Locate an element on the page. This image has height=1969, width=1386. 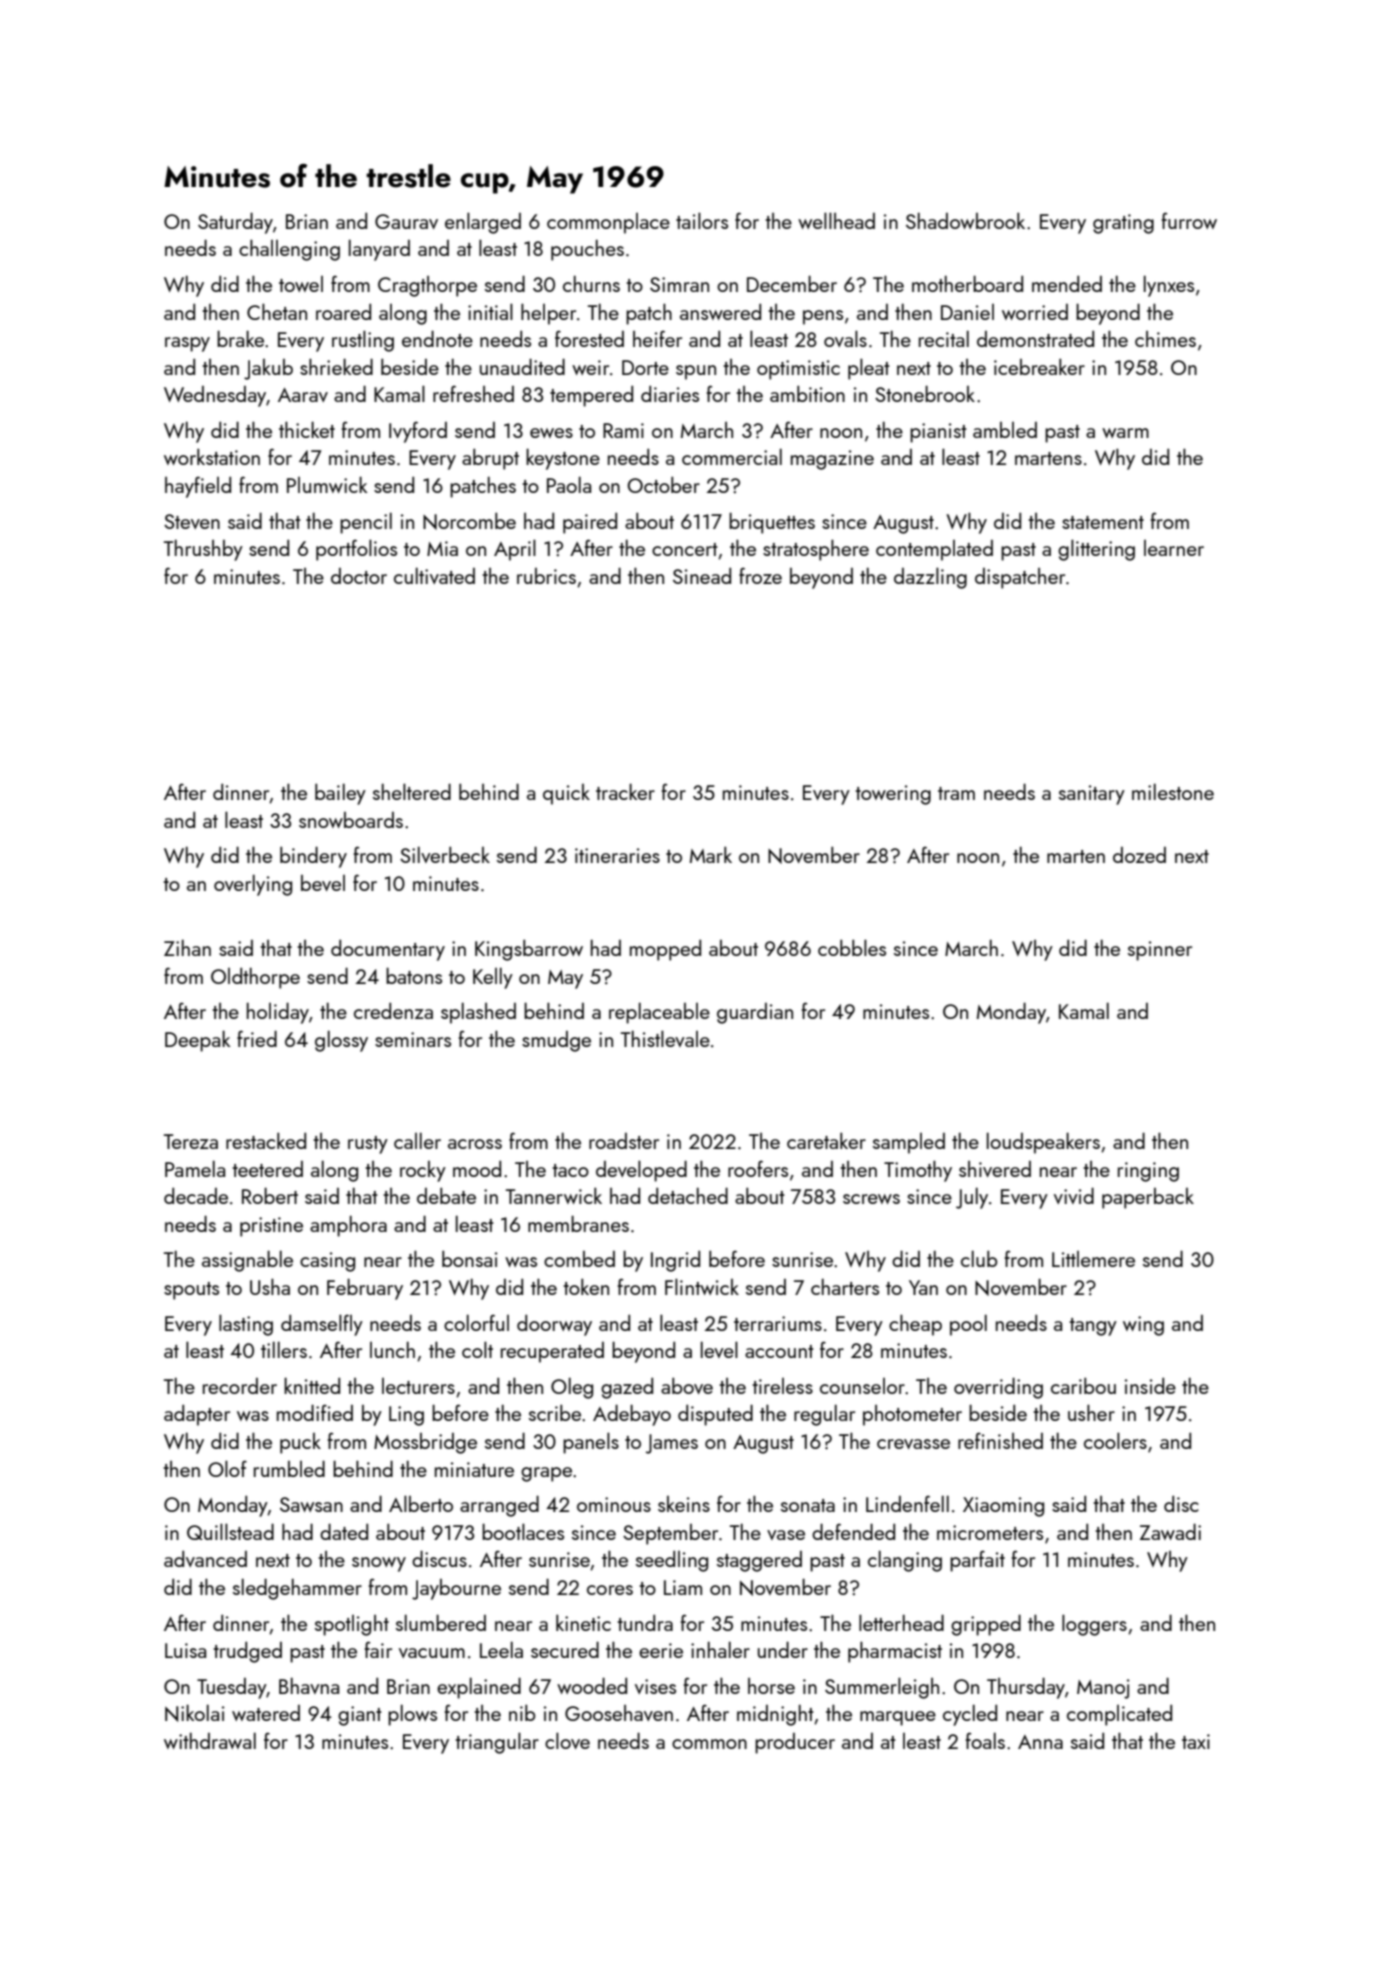
pool is located at coordinates (968, 1325).
